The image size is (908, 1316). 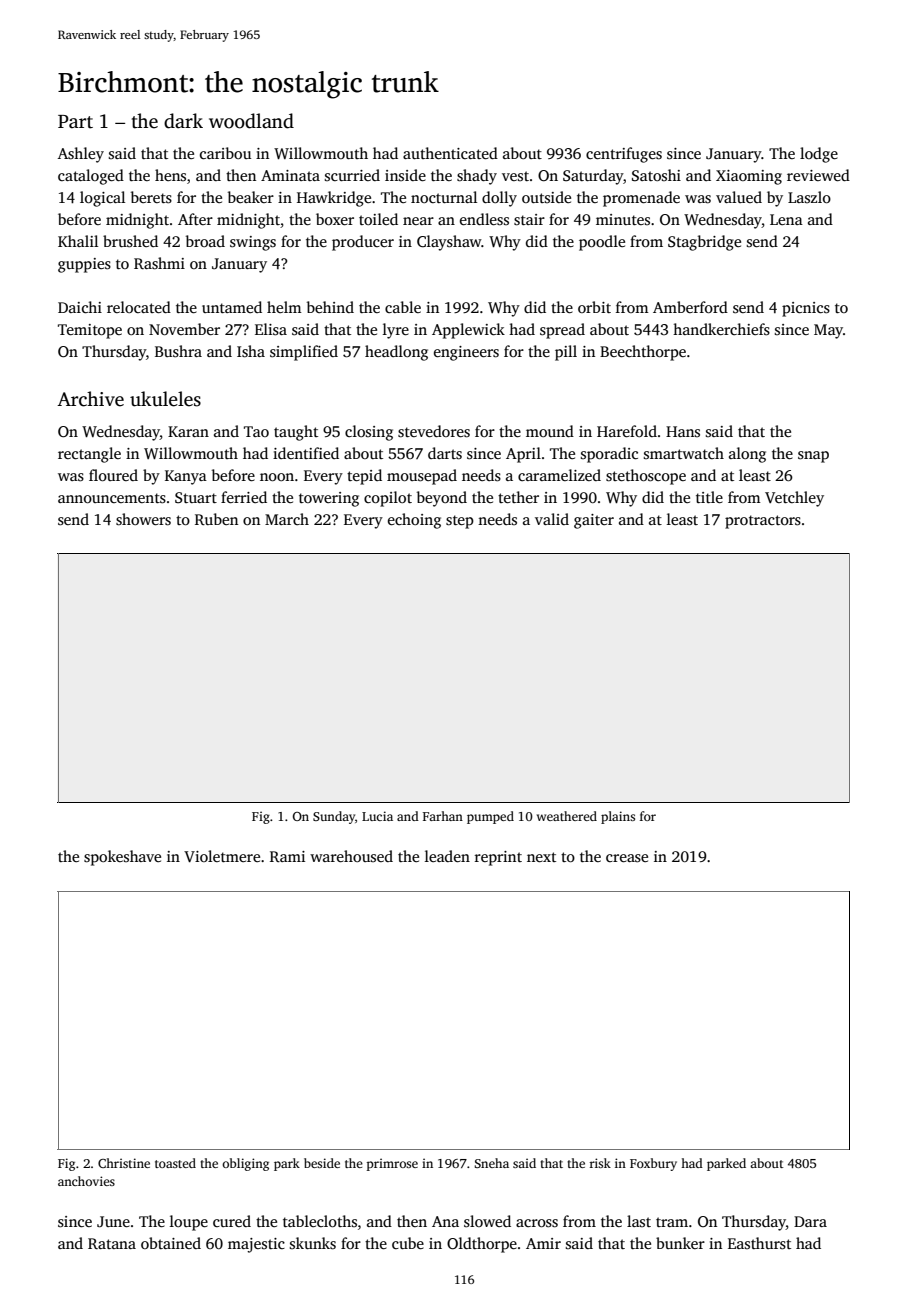 What do you see at coordinates (806, 309) in the screenshot?
I see `picnics` at bounding box center [806, 309].
